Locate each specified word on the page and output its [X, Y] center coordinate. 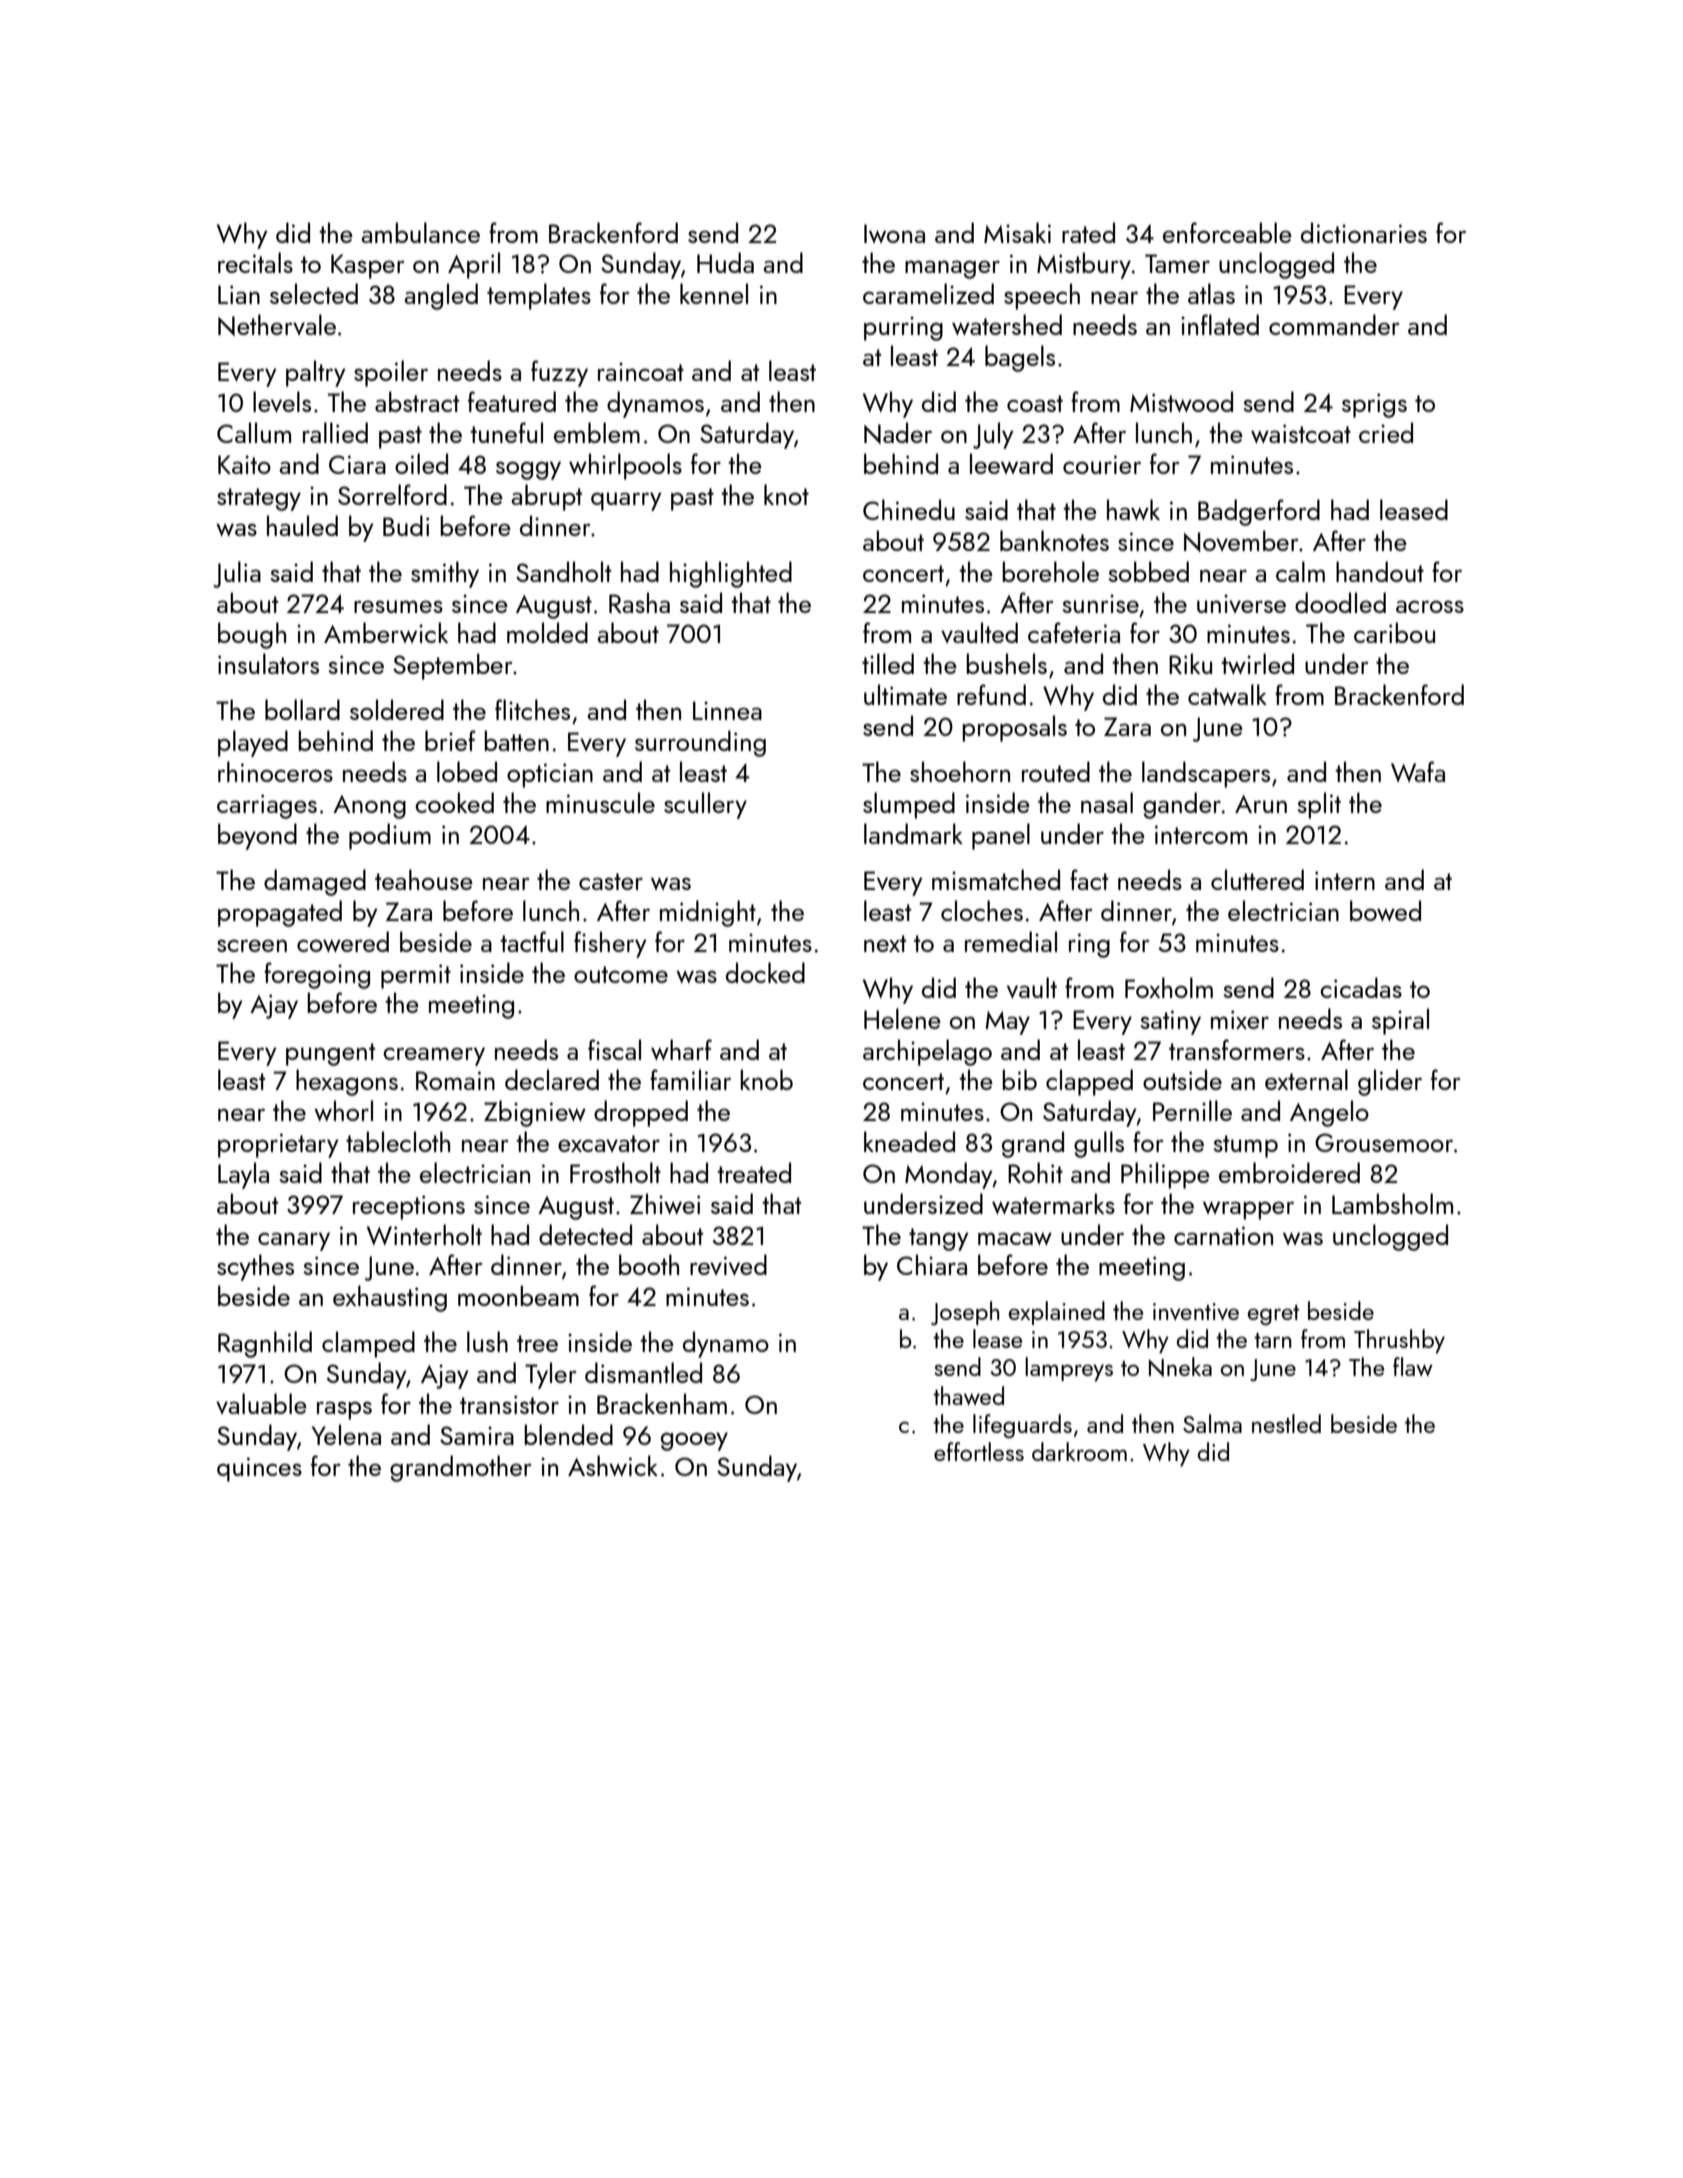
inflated [1220, 324]
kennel [714, 293]
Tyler [551, 1375]
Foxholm [1169, 987]
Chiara [932, 1264]
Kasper [368, 266]
